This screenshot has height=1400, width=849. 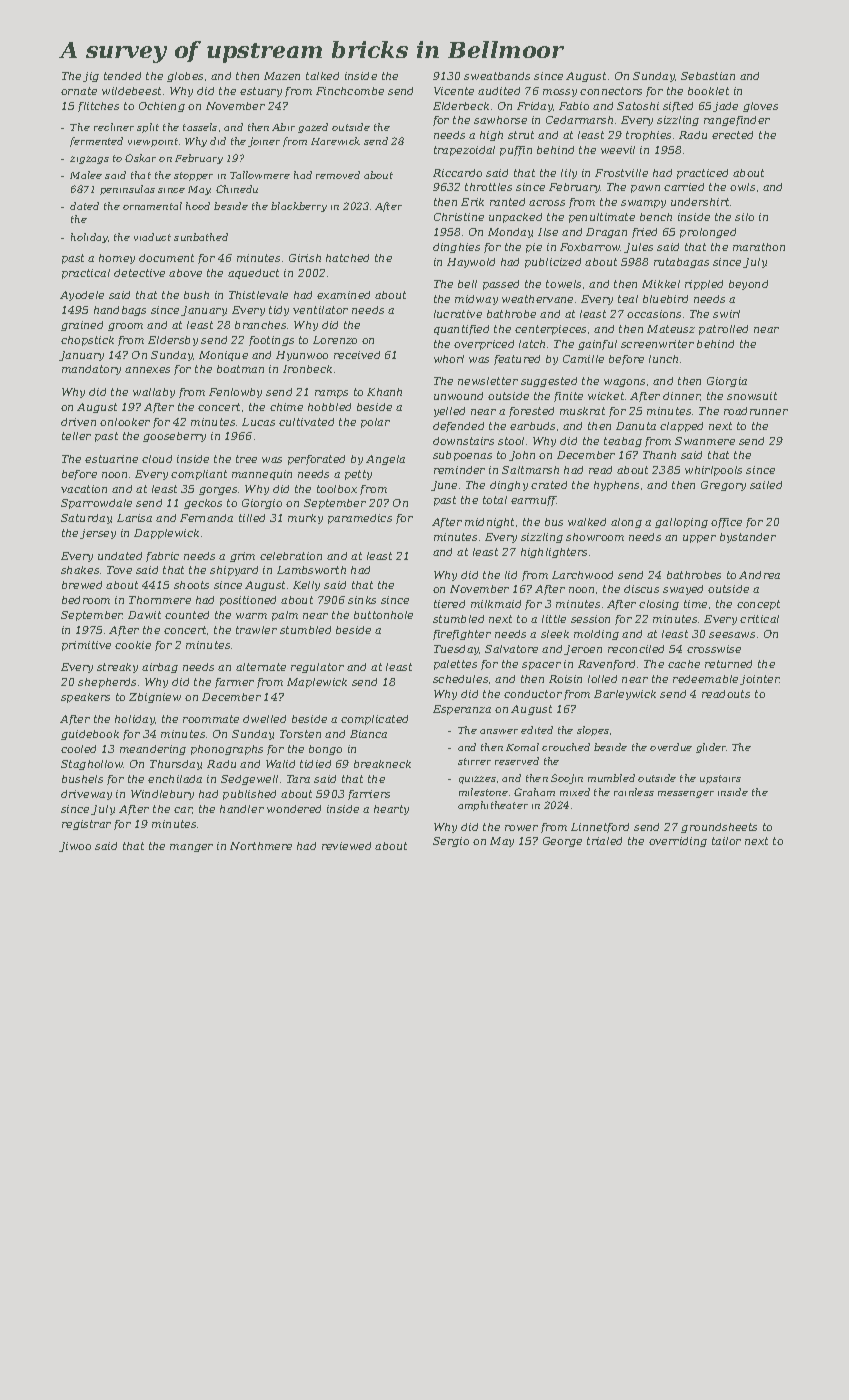 What do you see at coordinates (497, 76) in the screenshot?
I see `sweatbands` at bounding box center [497, 76].
